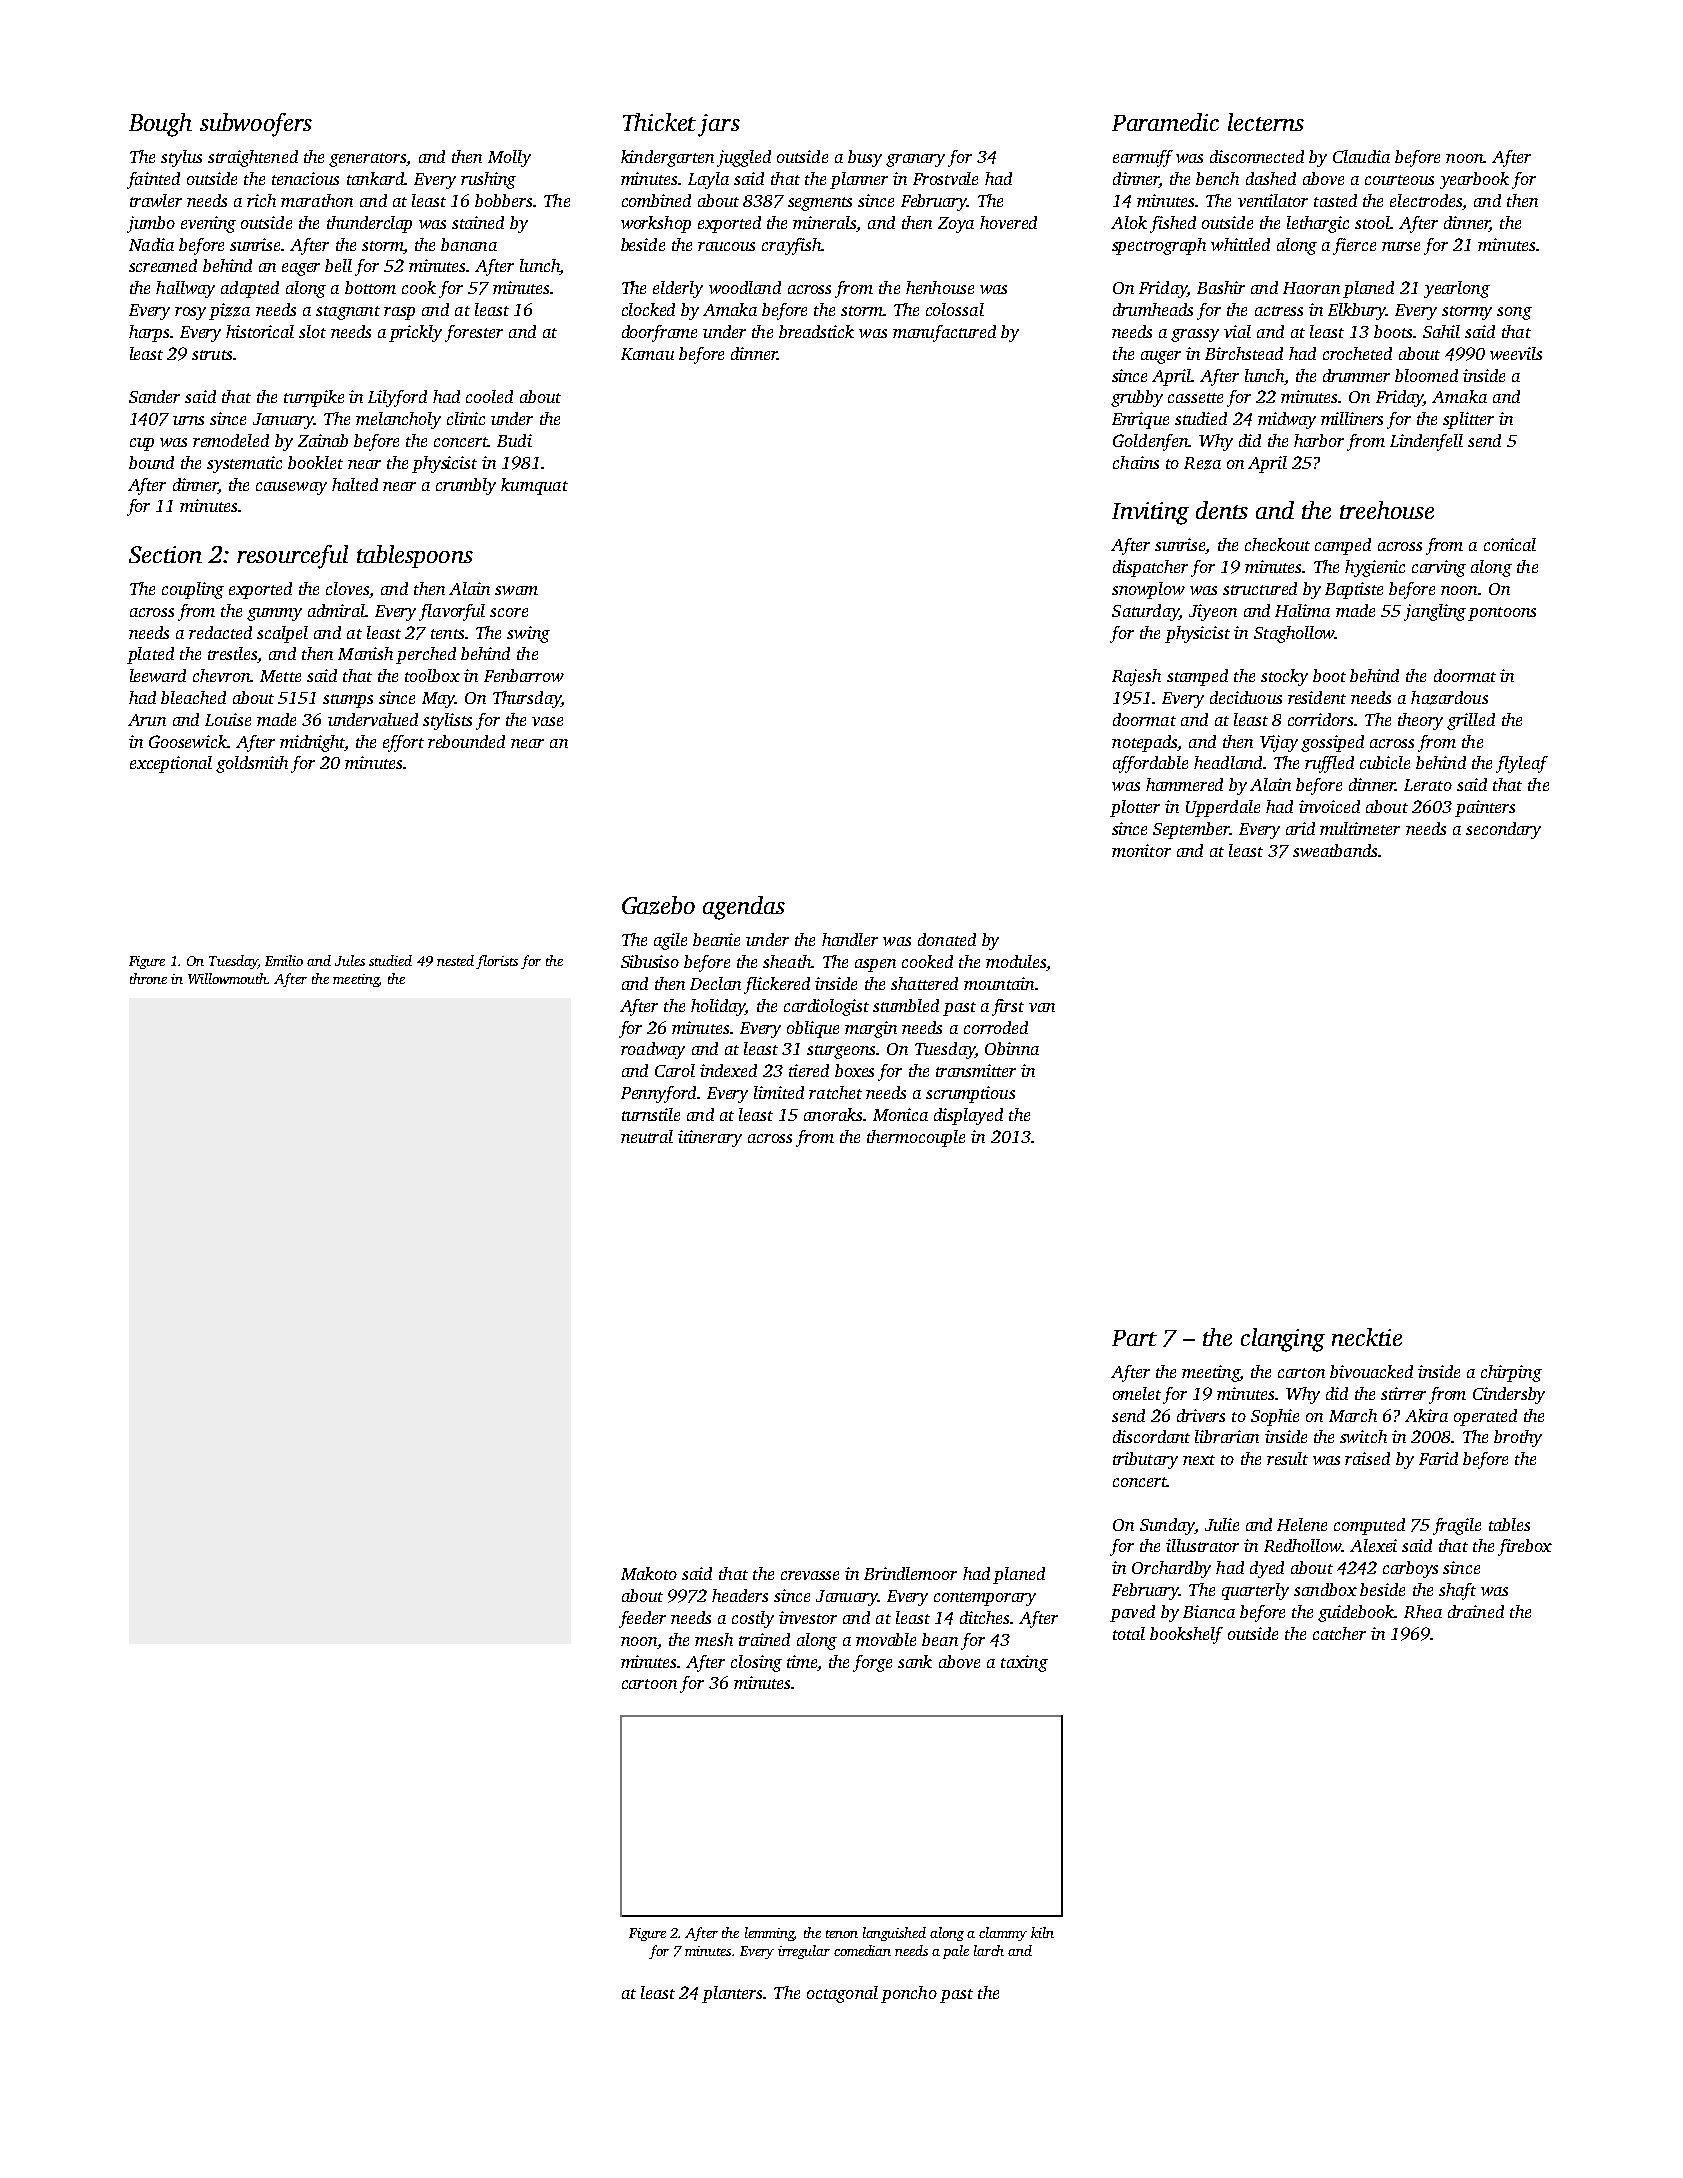  What do you see at coordinates (1165, 122) in the screenshot?
I see `Paramedic` at bounding box center [1165, 122].
